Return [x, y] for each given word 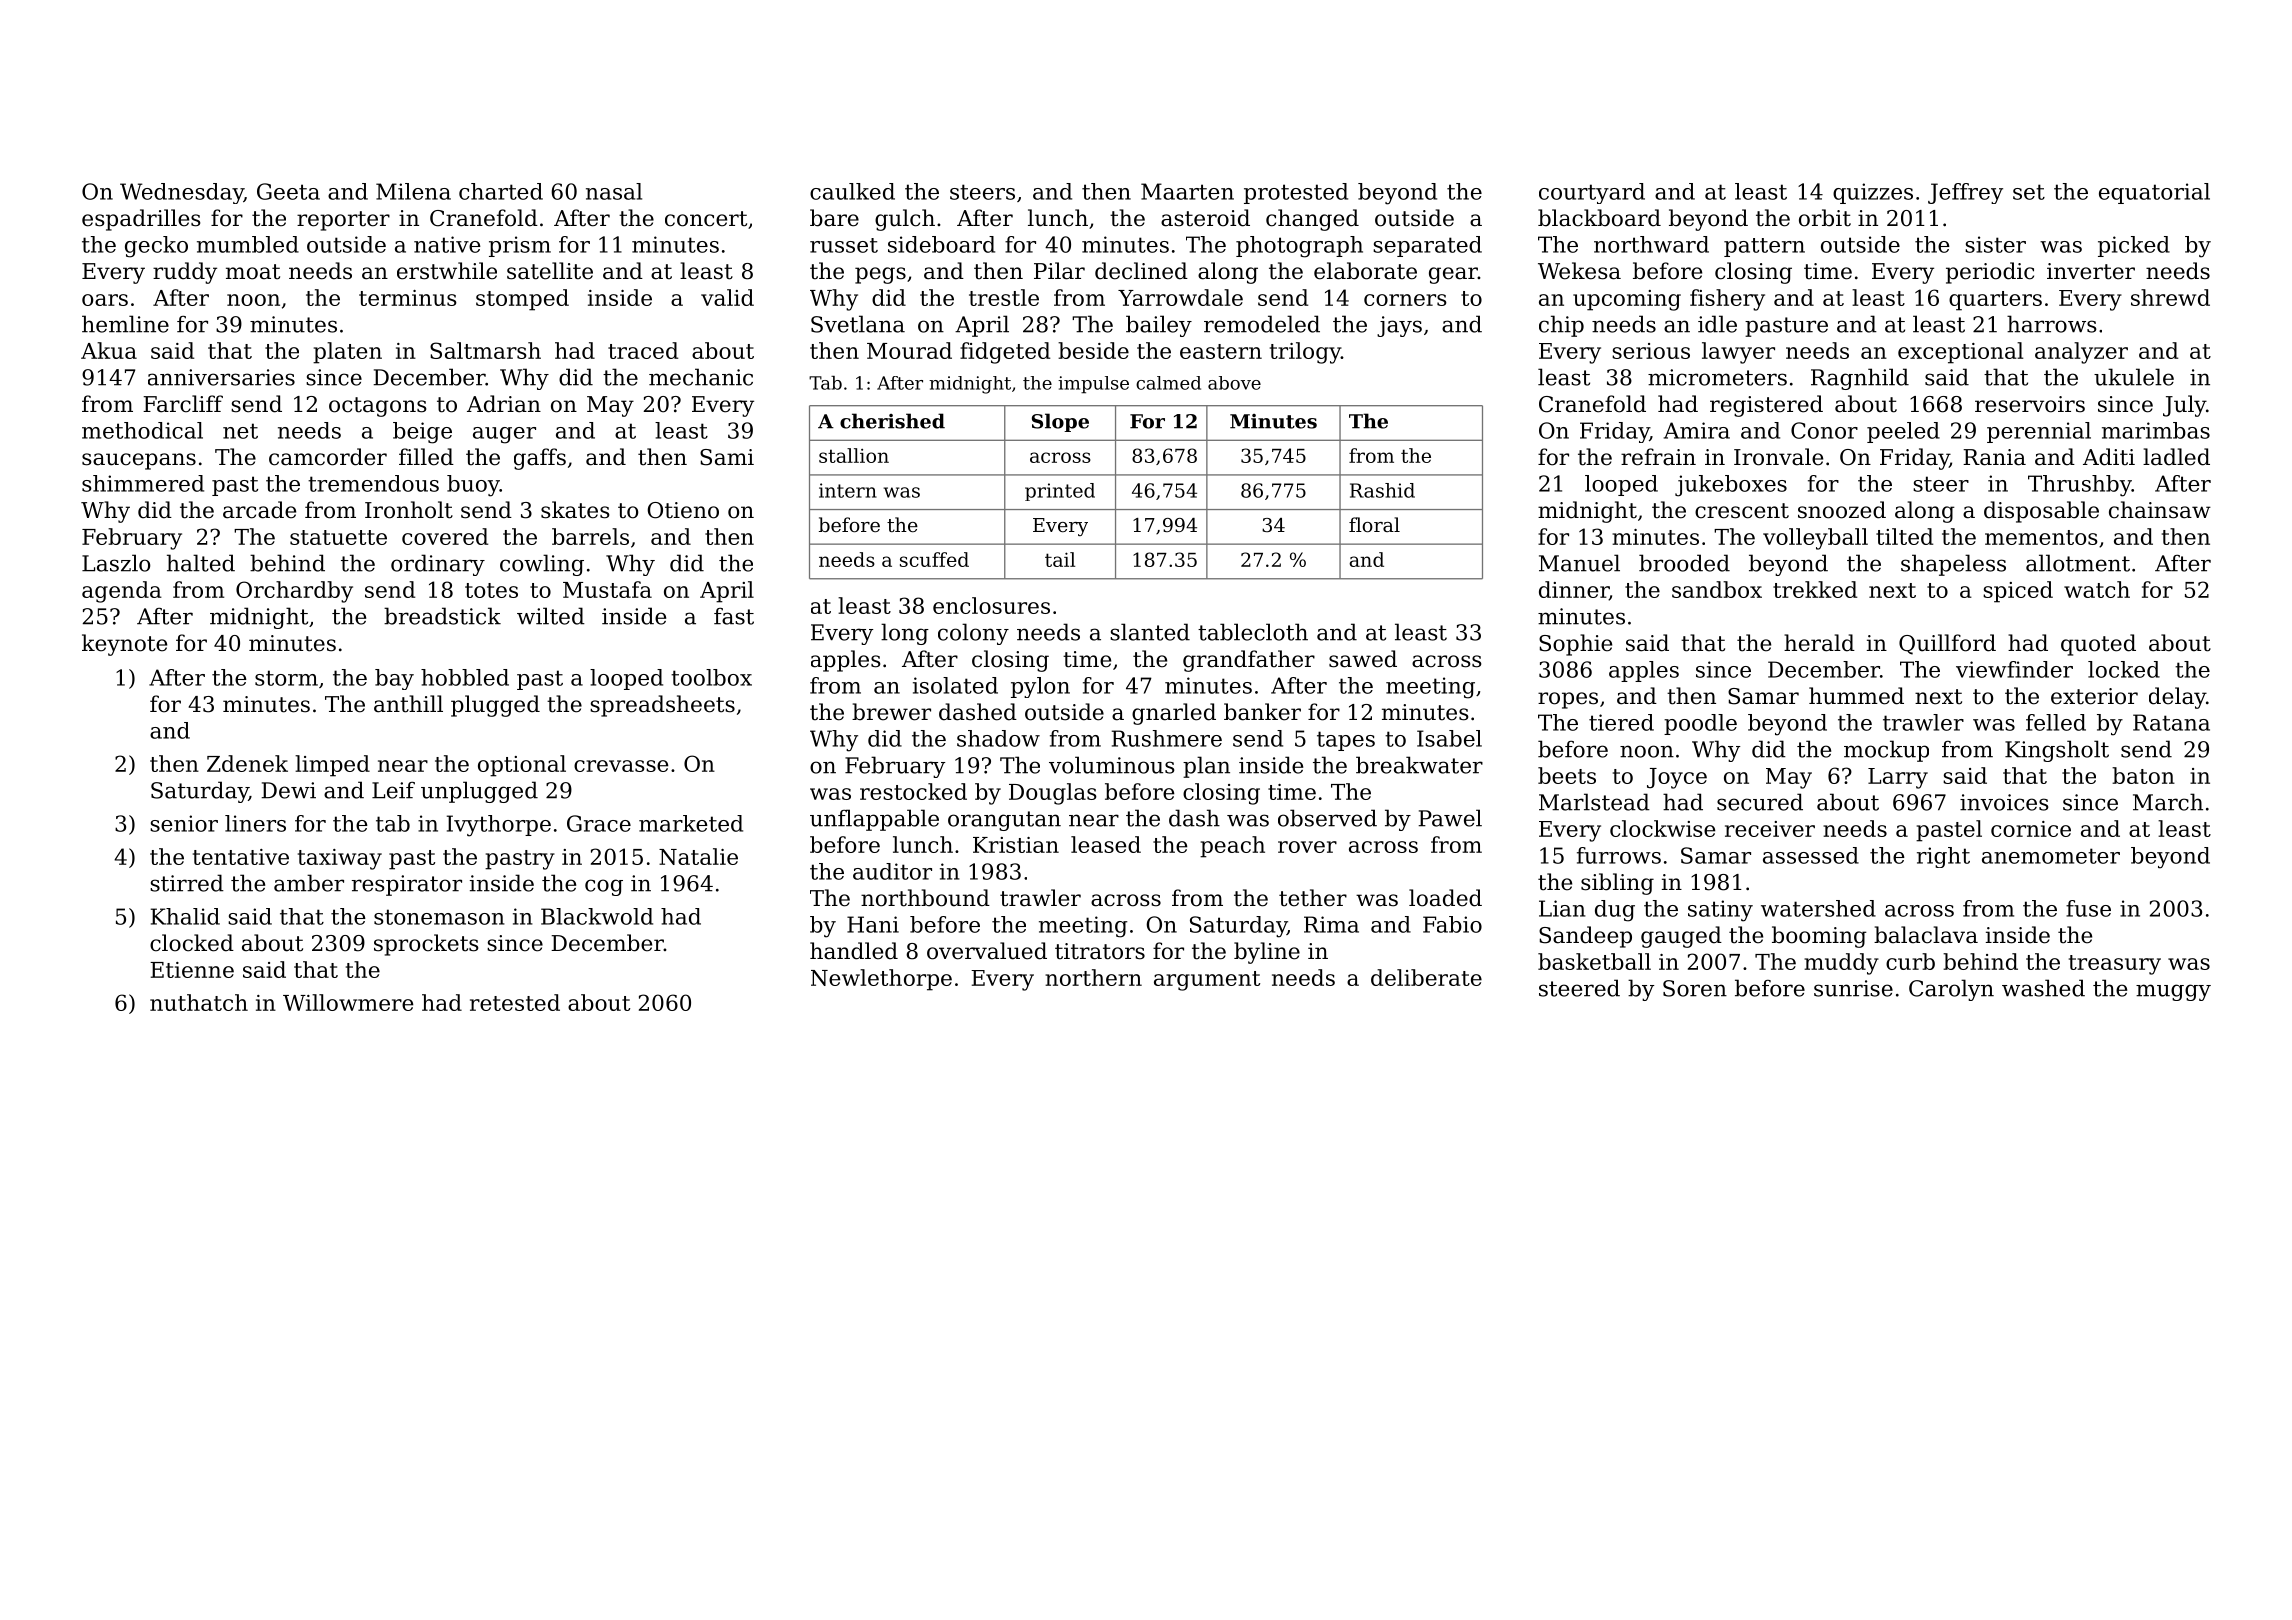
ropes [1568, 700]
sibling [1617, 884]
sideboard [941, 244]
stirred [187, 883]
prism [520, 246]
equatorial [2154, 193]
